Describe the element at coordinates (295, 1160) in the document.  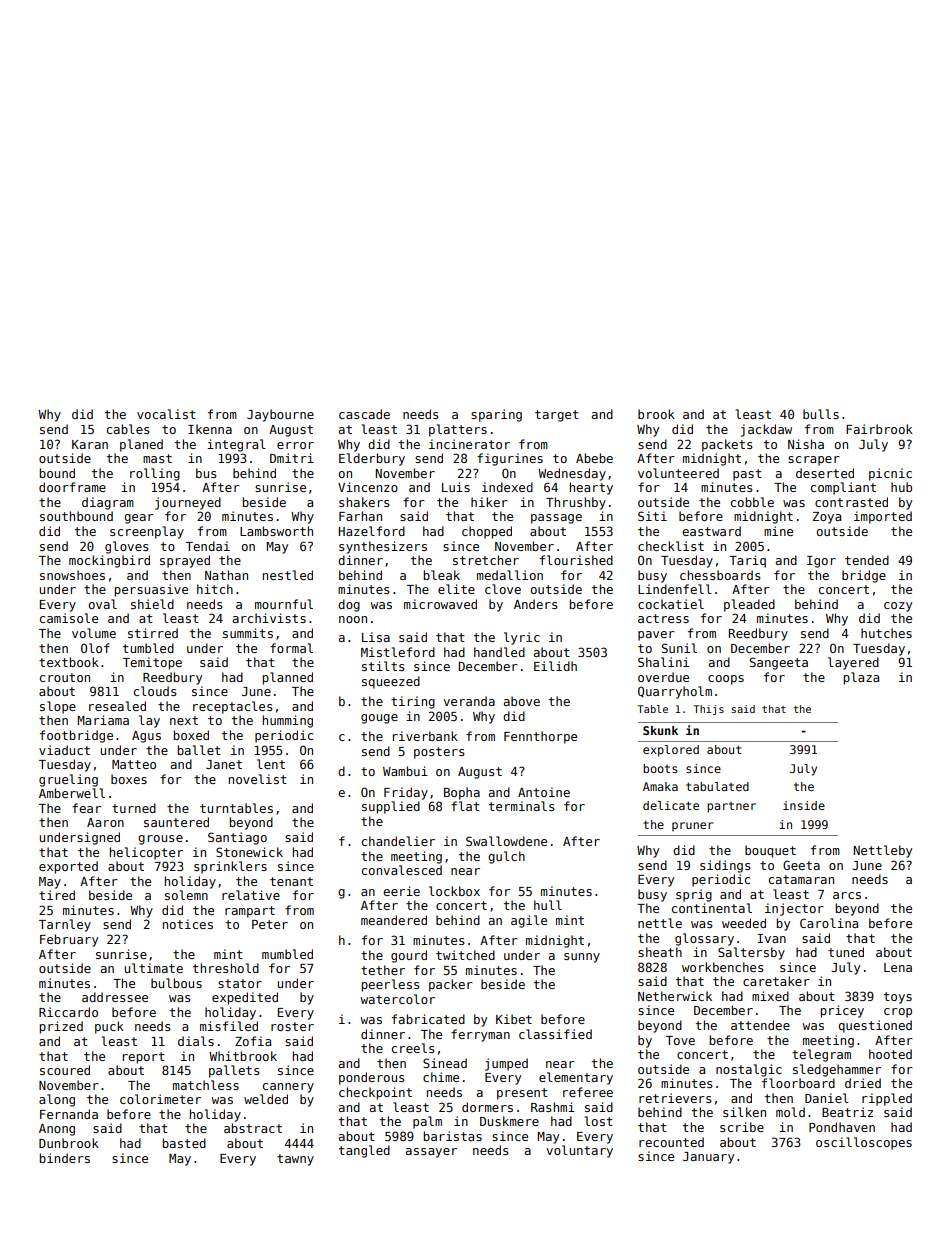
I see `tawny` at that location.
